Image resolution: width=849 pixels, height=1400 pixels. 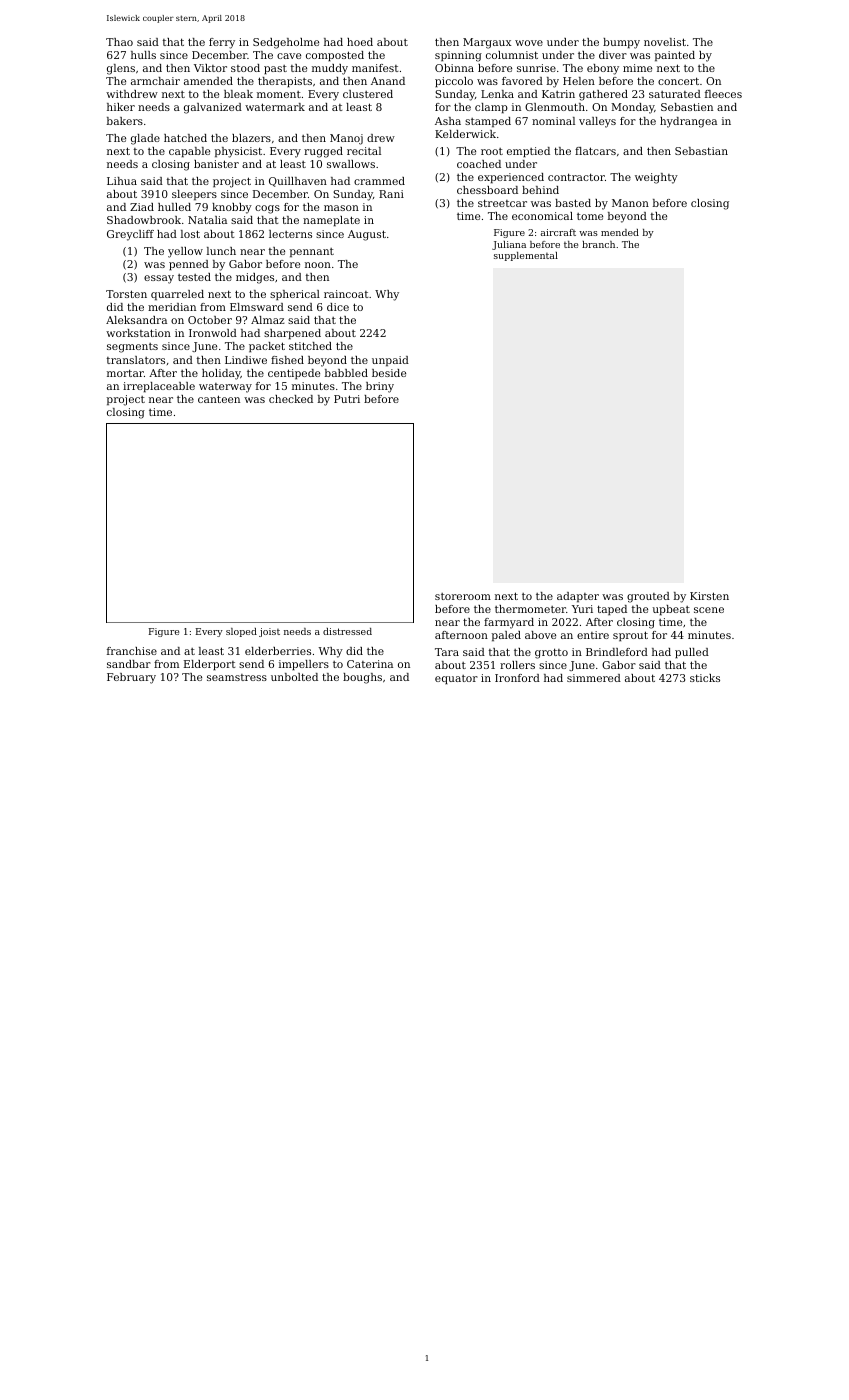 I want to click on galvanized, so click(x=213, y=108).
